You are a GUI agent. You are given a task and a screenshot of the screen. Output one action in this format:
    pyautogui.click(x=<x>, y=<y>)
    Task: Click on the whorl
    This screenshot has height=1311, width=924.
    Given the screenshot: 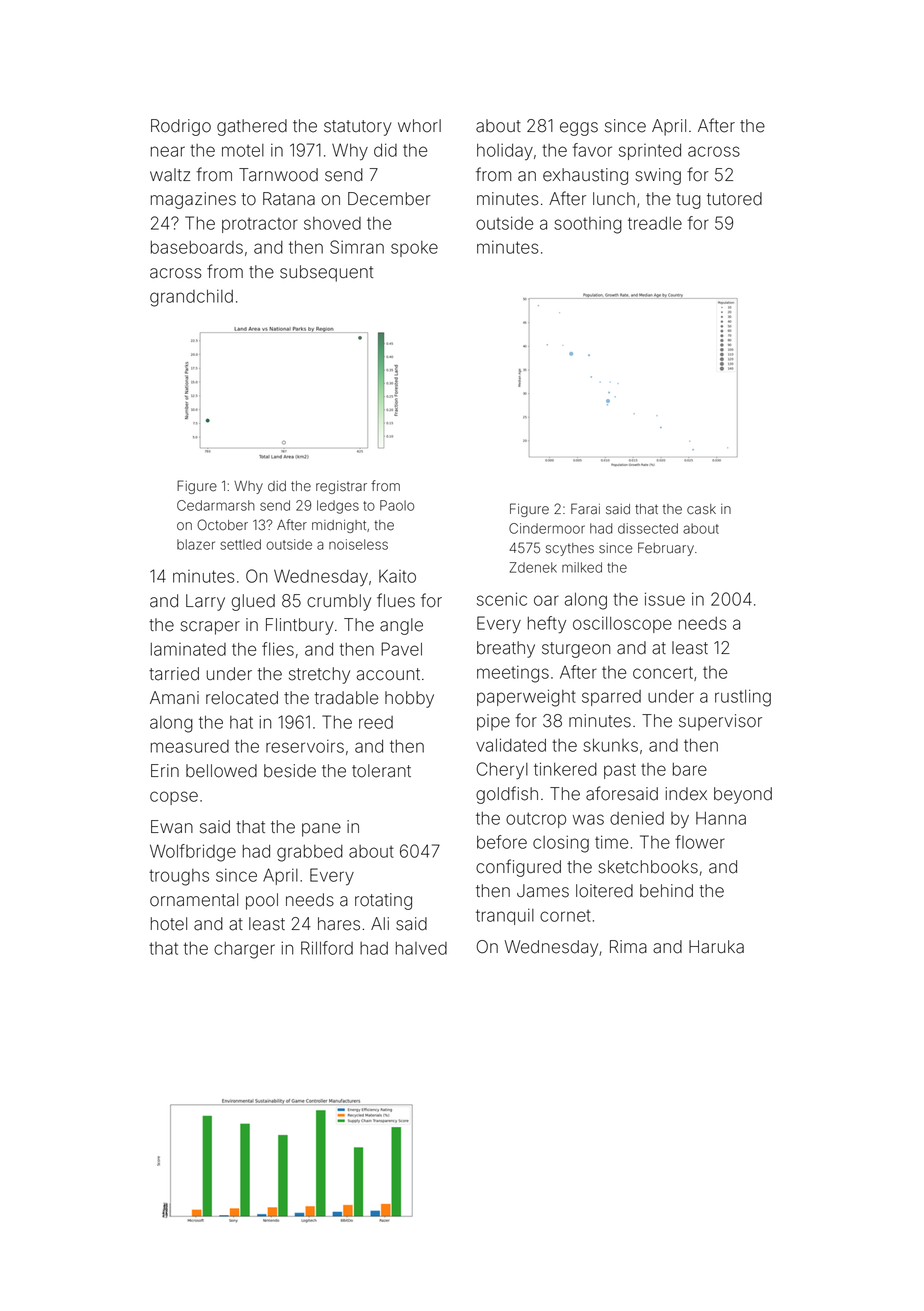 What is the action you would take?
    pyautogui.click(x=419, y=126)
